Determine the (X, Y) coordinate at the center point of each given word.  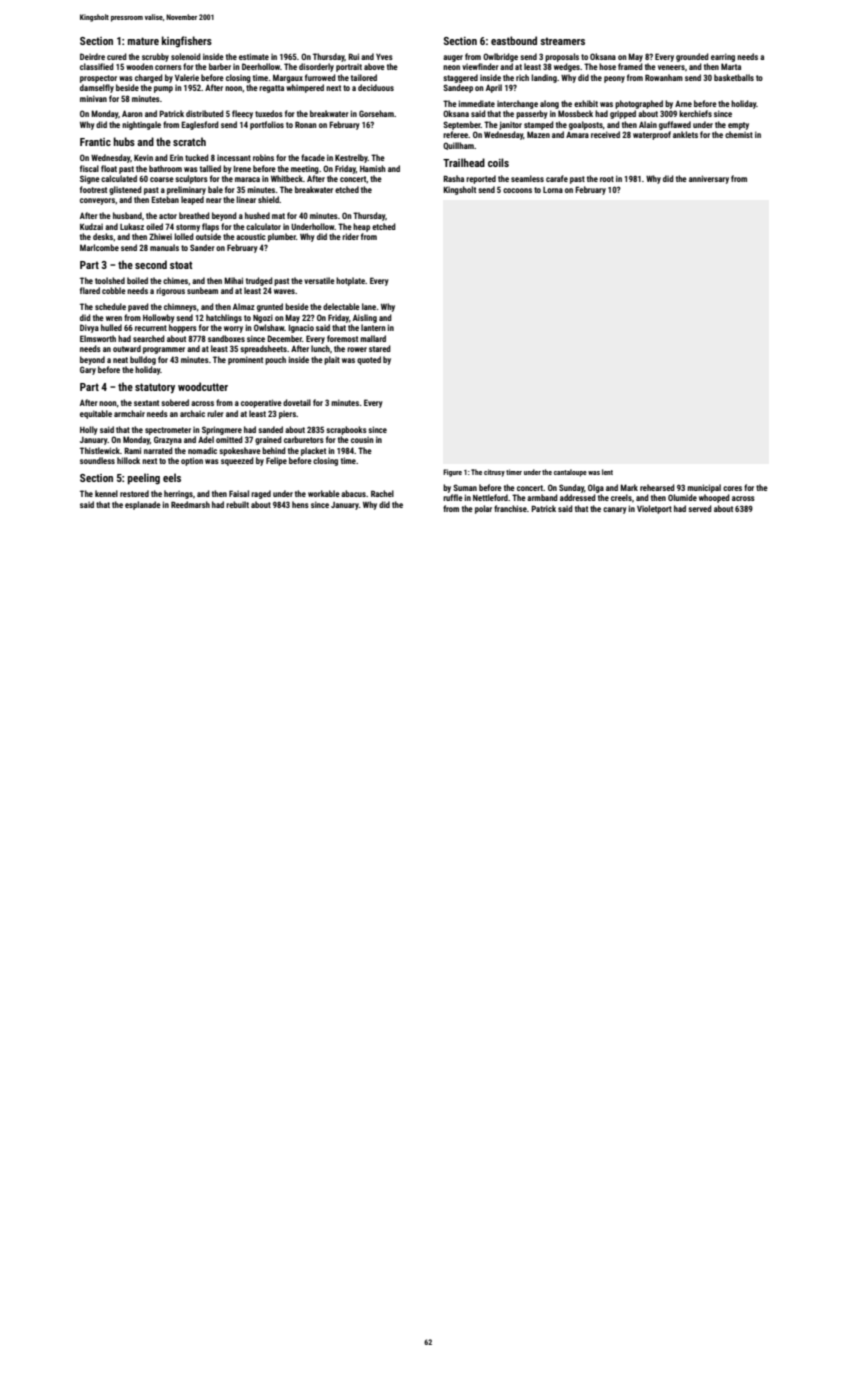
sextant (146, 403)
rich (522, 77)
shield (268, 199)
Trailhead (464, 162)
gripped (623, 114)
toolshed (110, 280)
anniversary (709, 179)
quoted (369, 360)
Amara (577, 135)
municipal (704, 488)
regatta (271, 89)
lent (607, 472)
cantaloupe (570, 473)
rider (350, 236)
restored (134, 493)
